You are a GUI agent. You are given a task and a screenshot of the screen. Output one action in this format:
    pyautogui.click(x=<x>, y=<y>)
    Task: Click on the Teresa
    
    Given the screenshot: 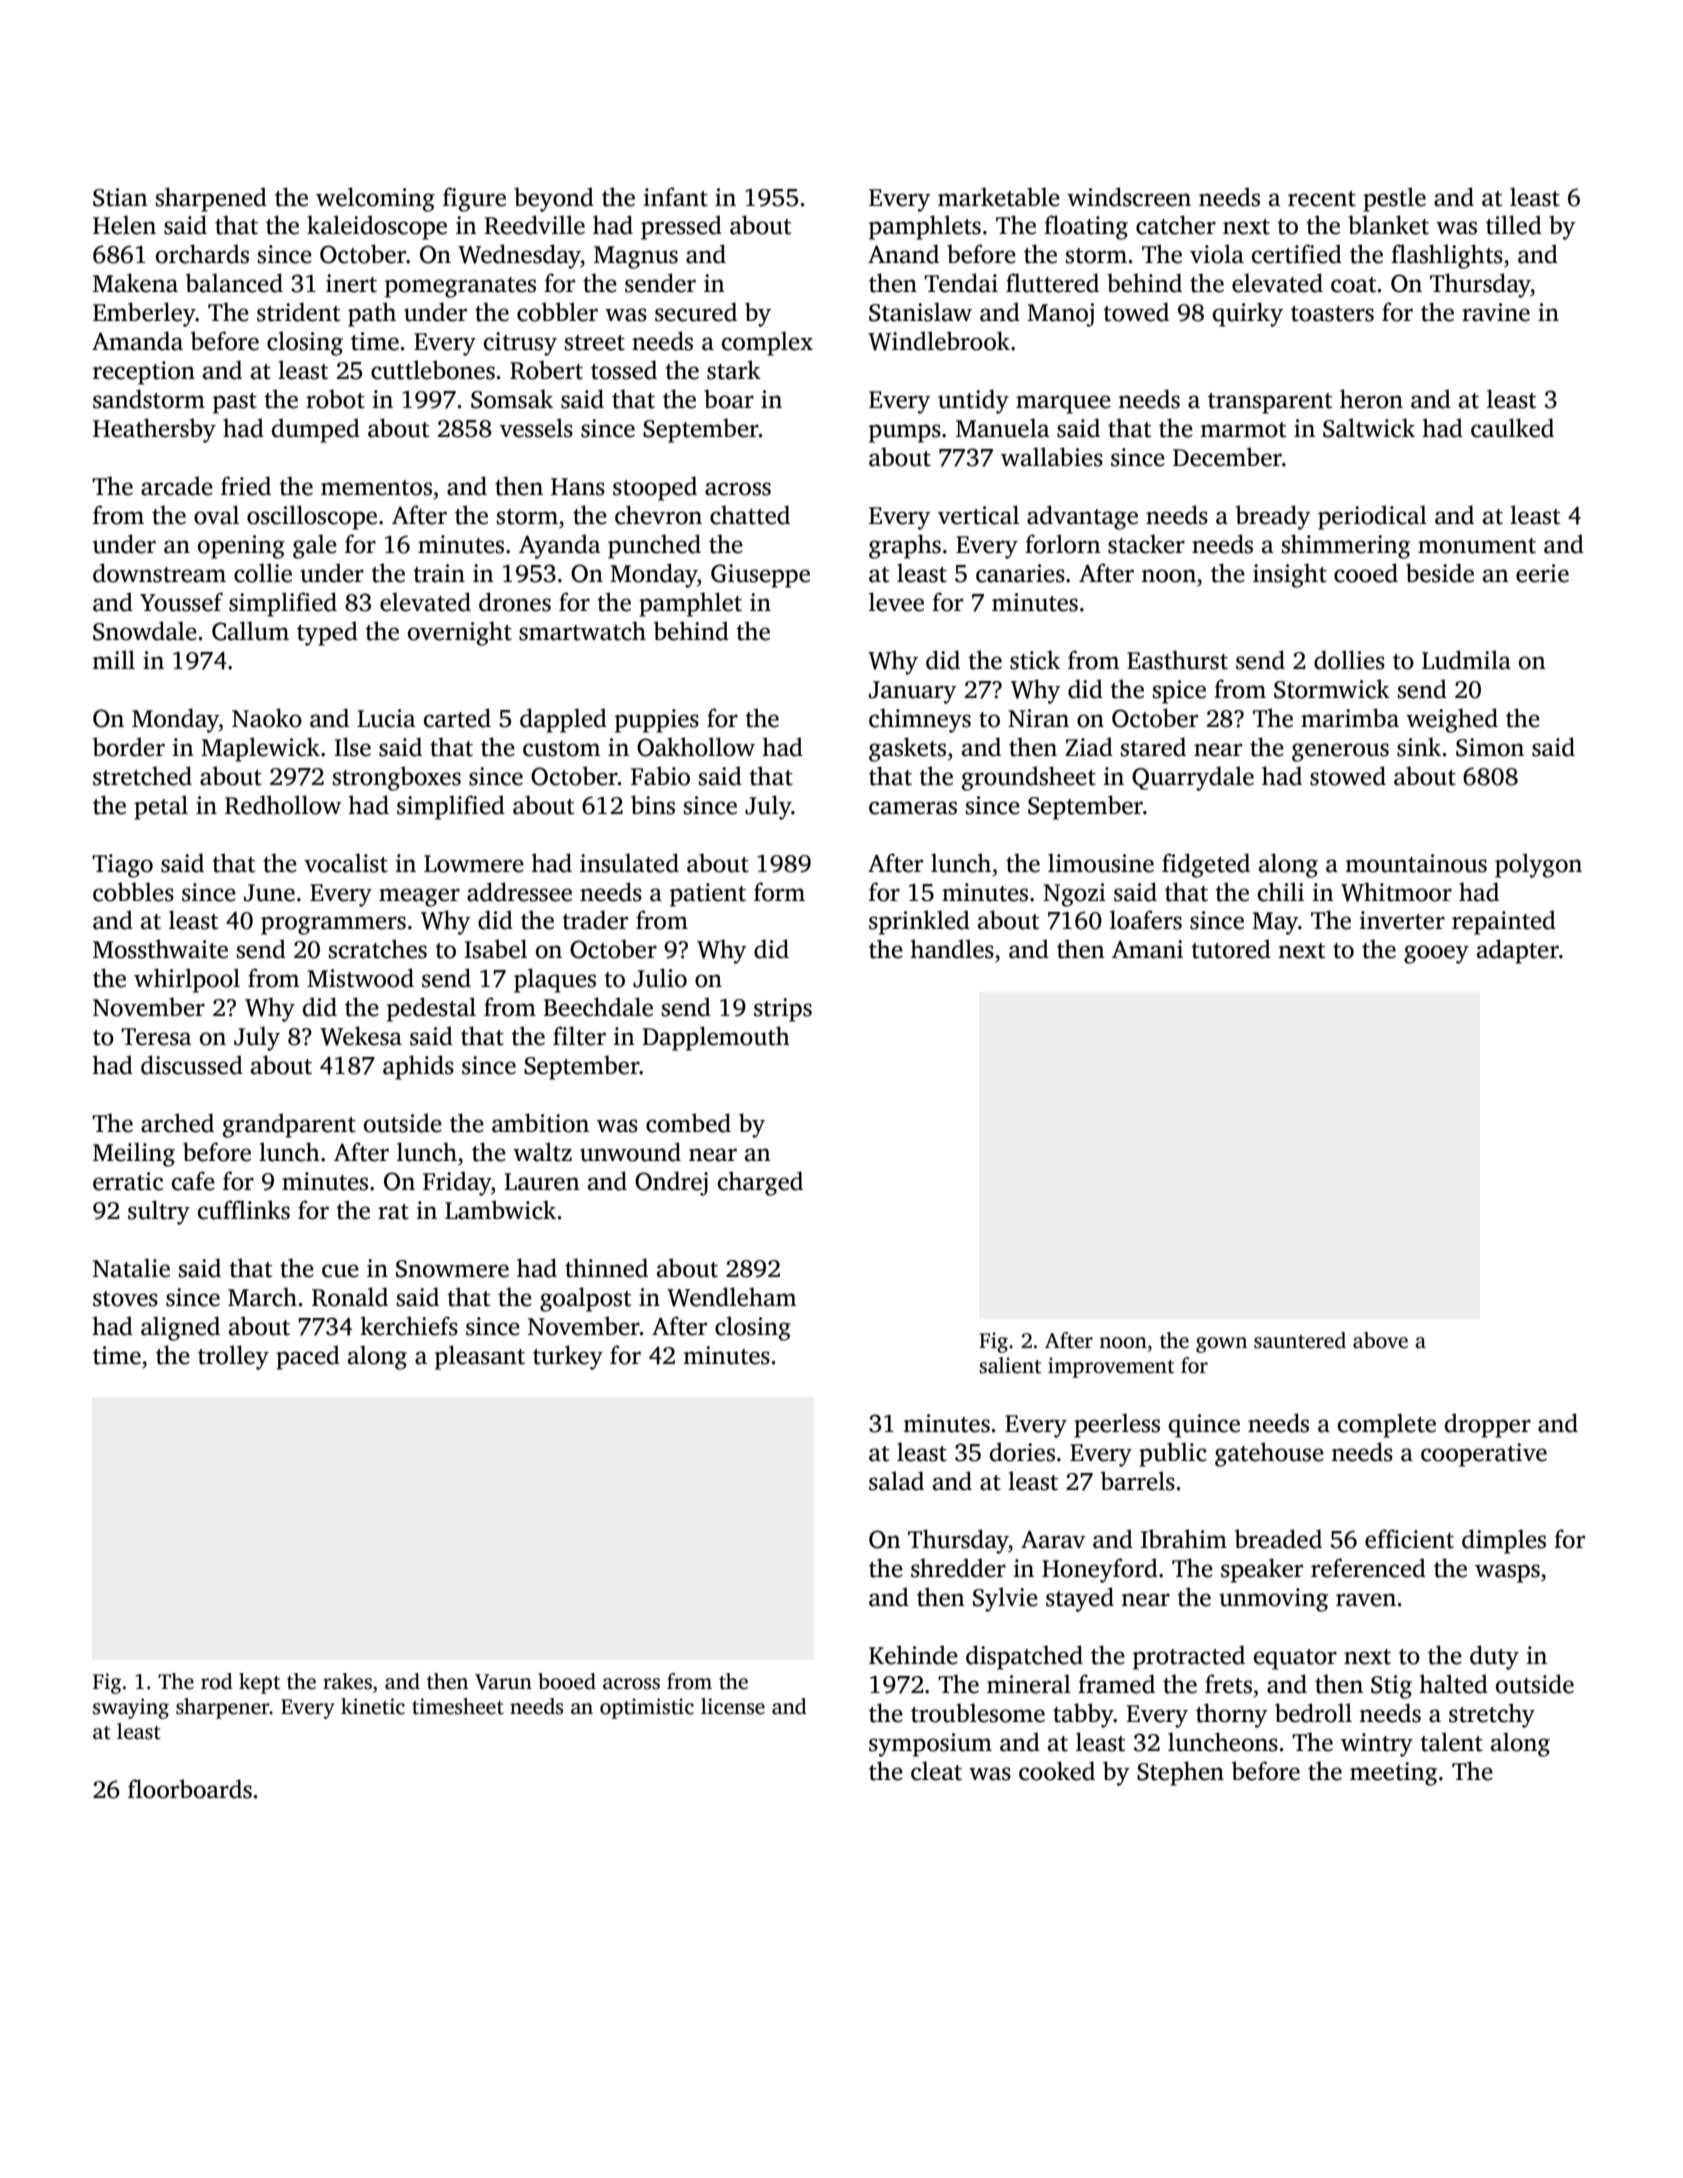 What is the action you would take?
    pyautogui.click(x=156, y=1037)
